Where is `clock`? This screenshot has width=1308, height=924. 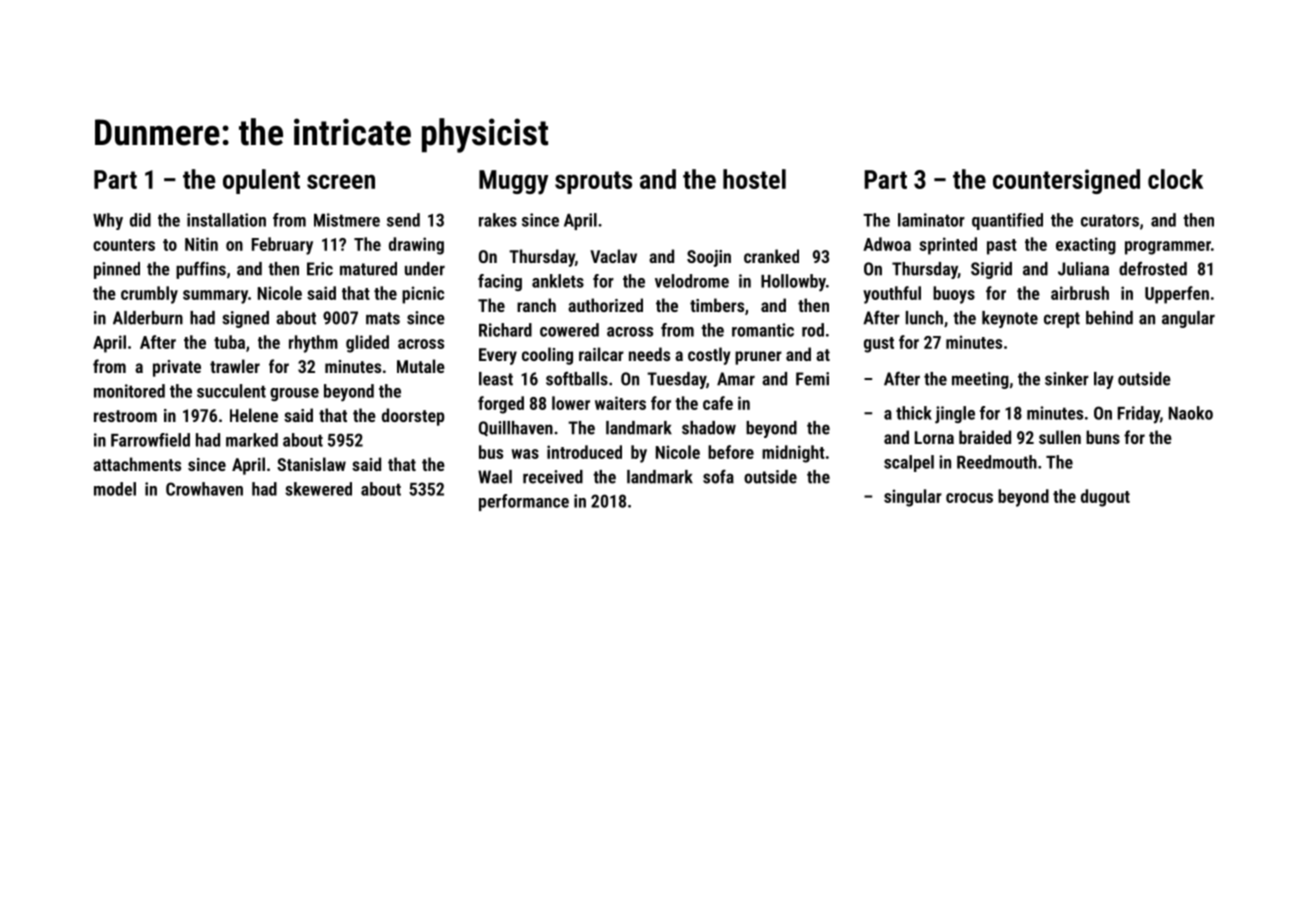 clock is located at coordinates (1175, 179).
